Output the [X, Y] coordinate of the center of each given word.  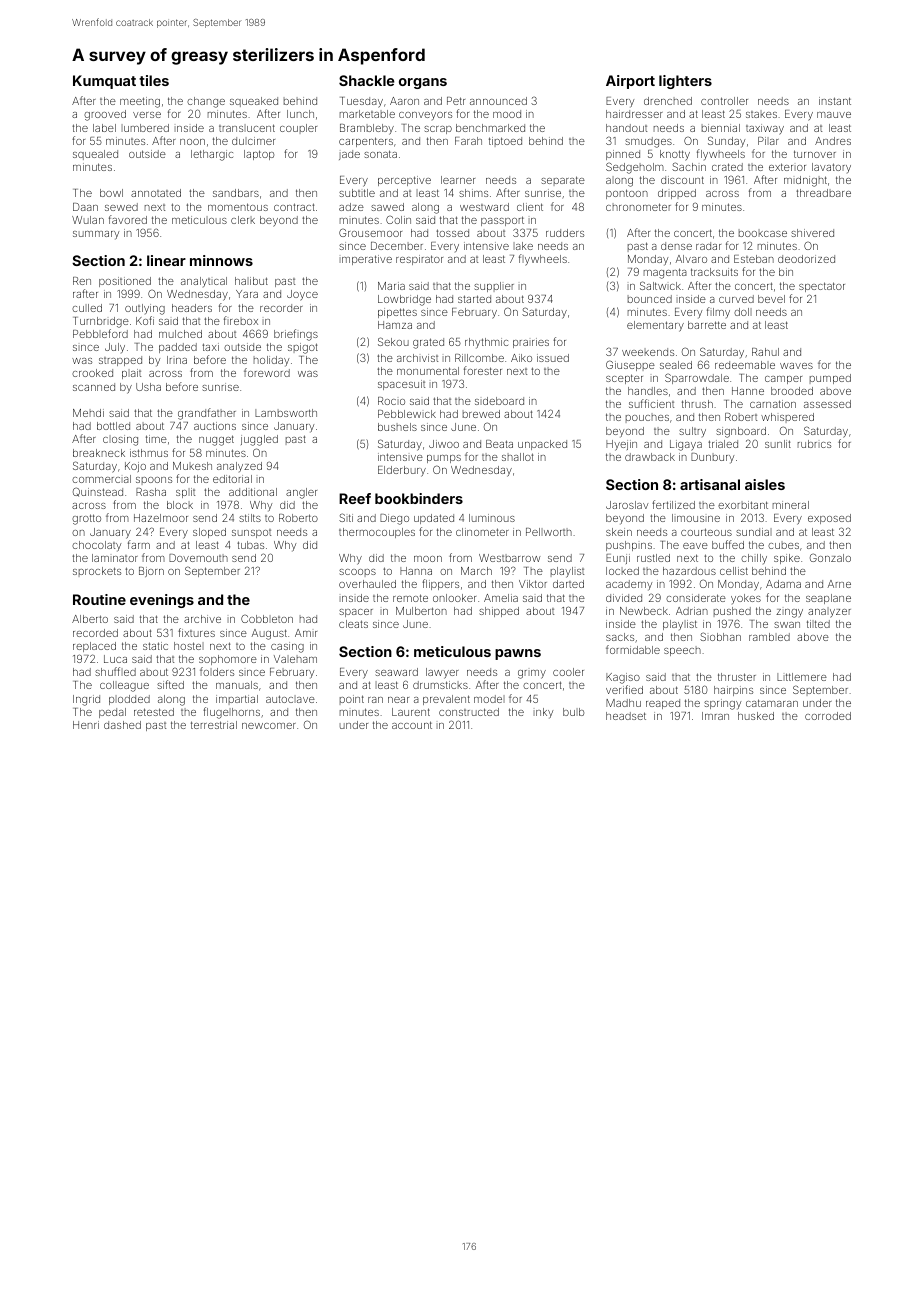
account [412, 725]
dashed [122, 725]
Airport [630, 82]
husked [756, 716]
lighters [685, 82]
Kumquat [104, 82]
